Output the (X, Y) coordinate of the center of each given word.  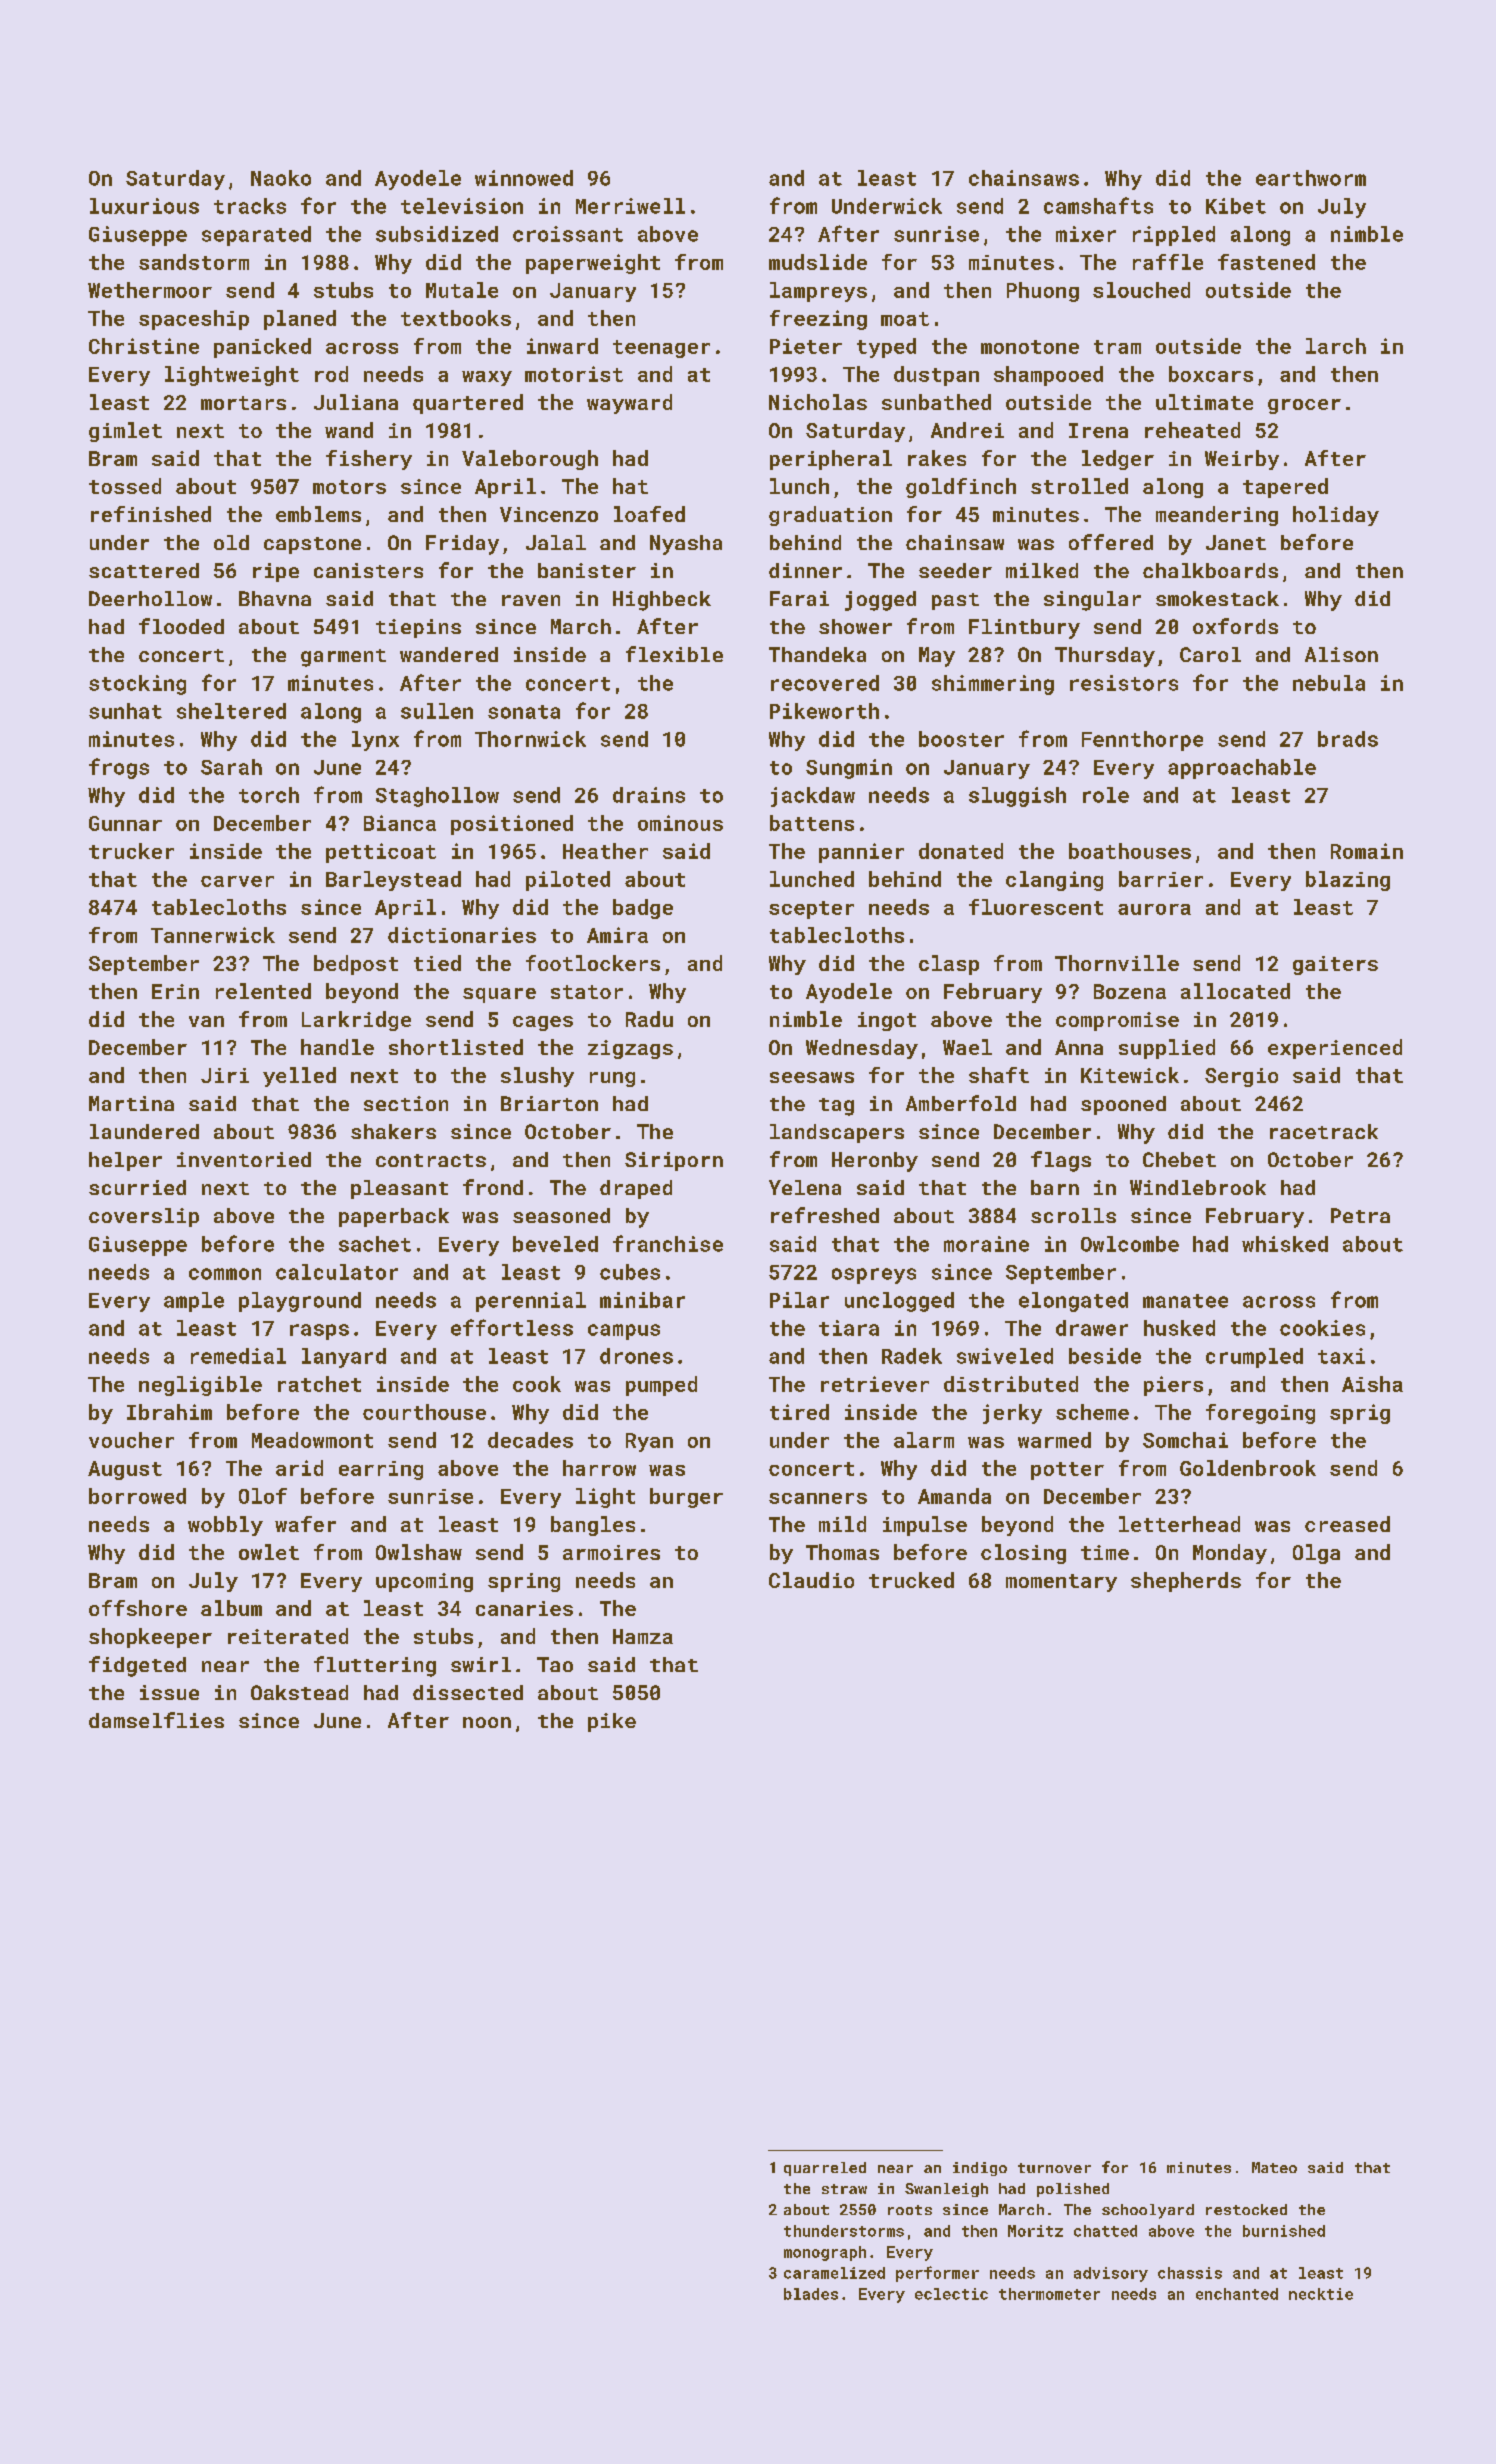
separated (256, 236)
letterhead (1179, 1524)
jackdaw (813, 797)
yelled (299, 1077)
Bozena (1130, 991)
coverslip (144, 1217)
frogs (119, 768)
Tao (555, 1664)
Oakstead (299, 1692)
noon (487, 1722)
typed (886, 348)
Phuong (1043, 292)
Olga (1316, 1554)
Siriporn (674, 1161)
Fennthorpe (1142, 741)
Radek (912, 1356)
